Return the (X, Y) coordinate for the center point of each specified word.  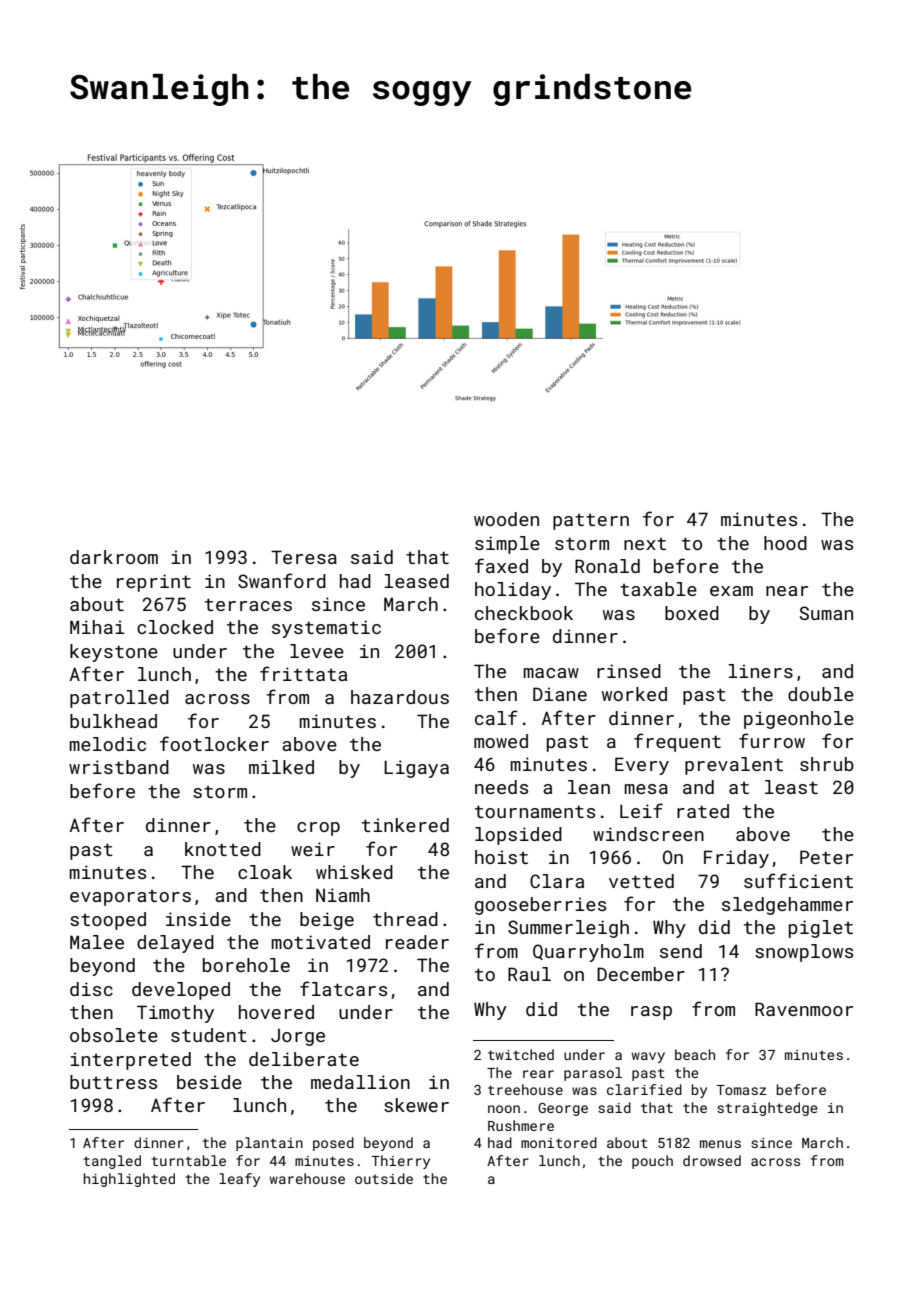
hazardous (400, 697)
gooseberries (540, 906)
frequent (677, 742)
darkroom (114, 557)
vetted (641, 881)
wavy (648, 1057)
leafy (239, 1180)
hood (785, 543)
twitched (521, 1054)
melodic (107, 744)
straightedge (767, 1109)
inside (198, 919)
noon (504, 1109)
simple (507, 545)
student (209, 1035)
